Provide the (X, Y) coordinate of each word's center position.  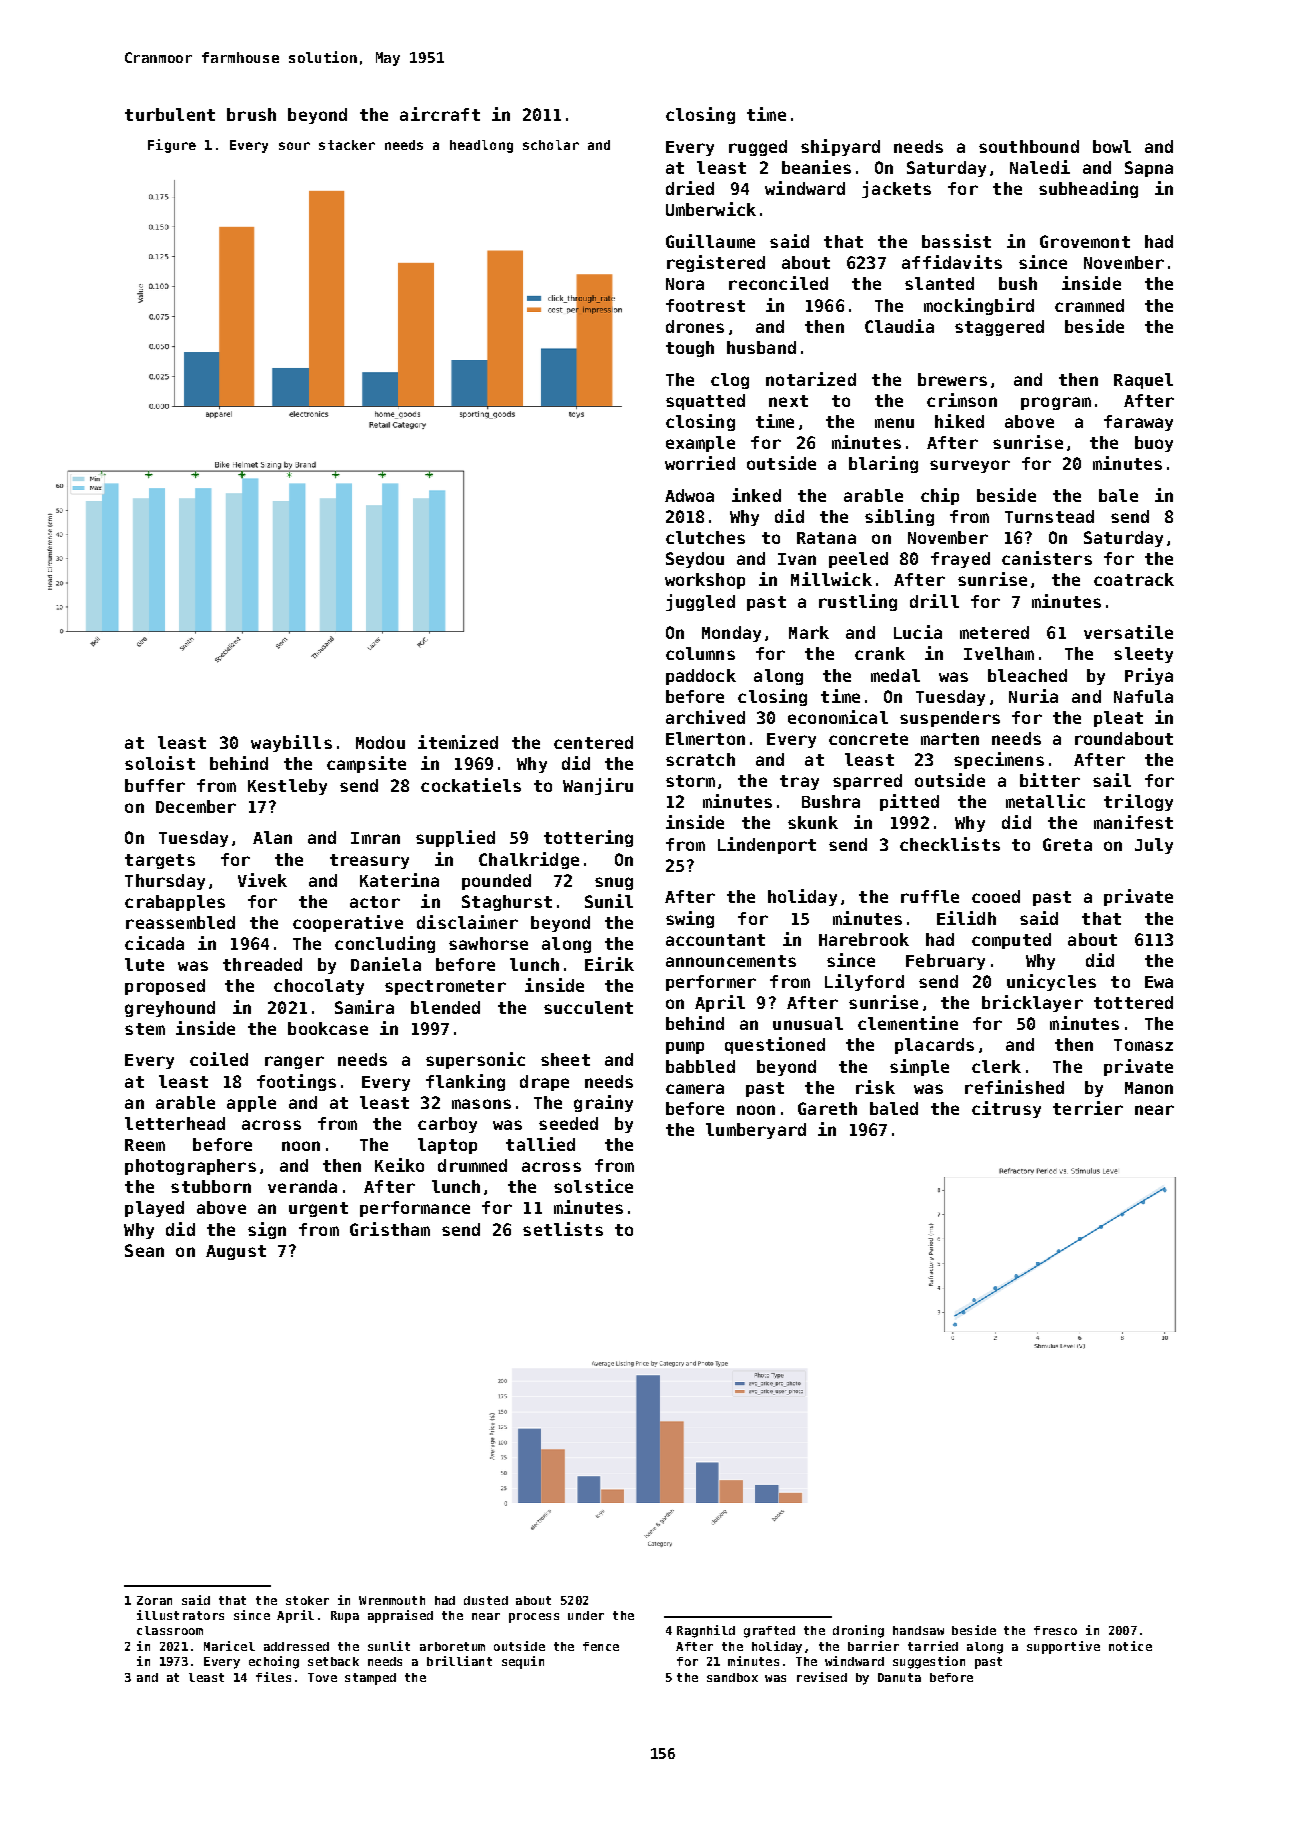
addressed (296, 1646)
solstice (593, 1186)
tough (690, 349)
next (788, 401)
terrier (1088, 1108)
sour (294, 146)
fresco (1055, 1630)
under (586, 1615)
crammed (1089, 305)
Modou (380, 742)
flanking (465, 1082)
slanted (939, 283)
